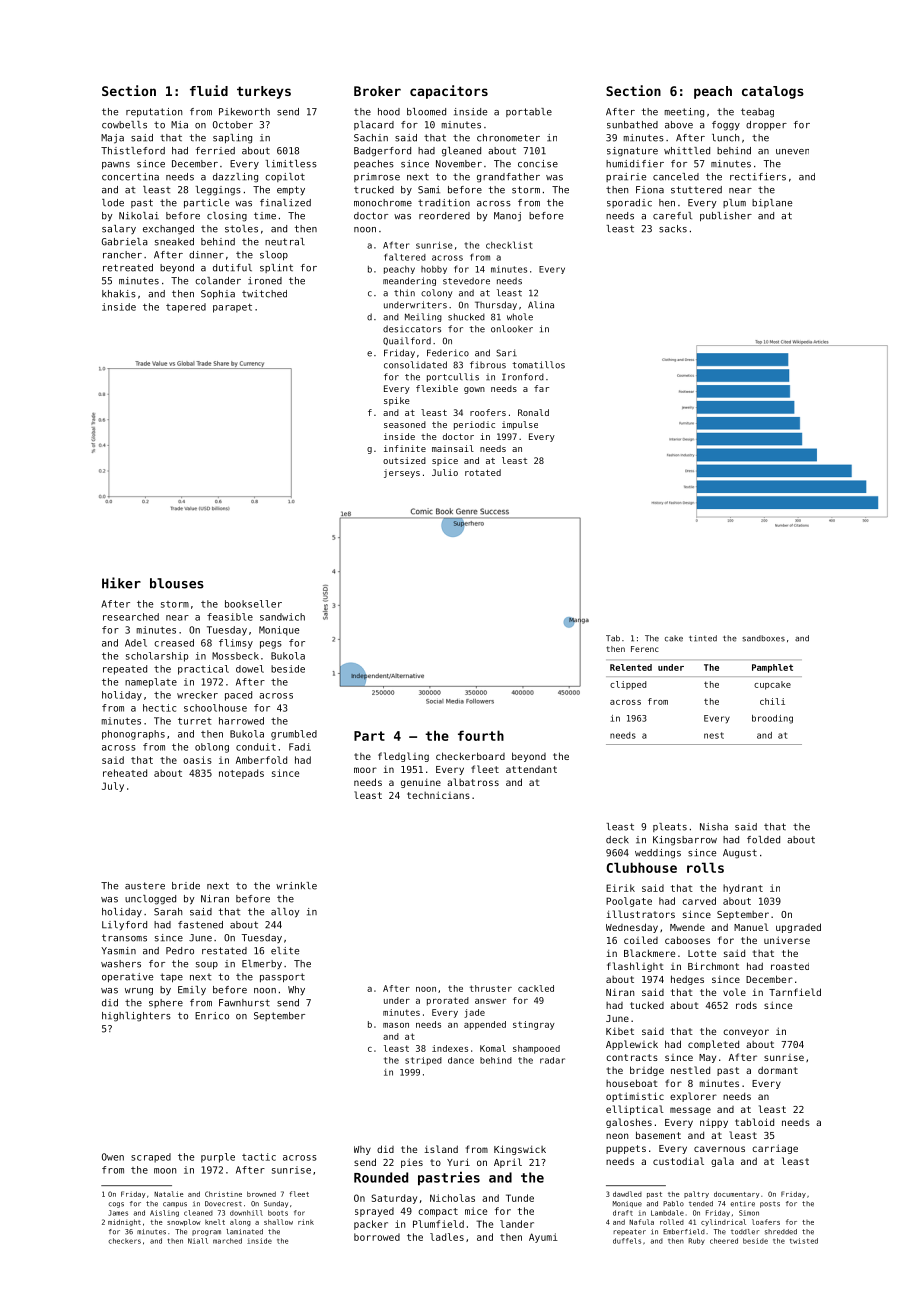 The width and height of the screenshot is (924, 1308). Describe the element at coordinates (438, 795) in the screenshot. I see `technicians` at that location.
